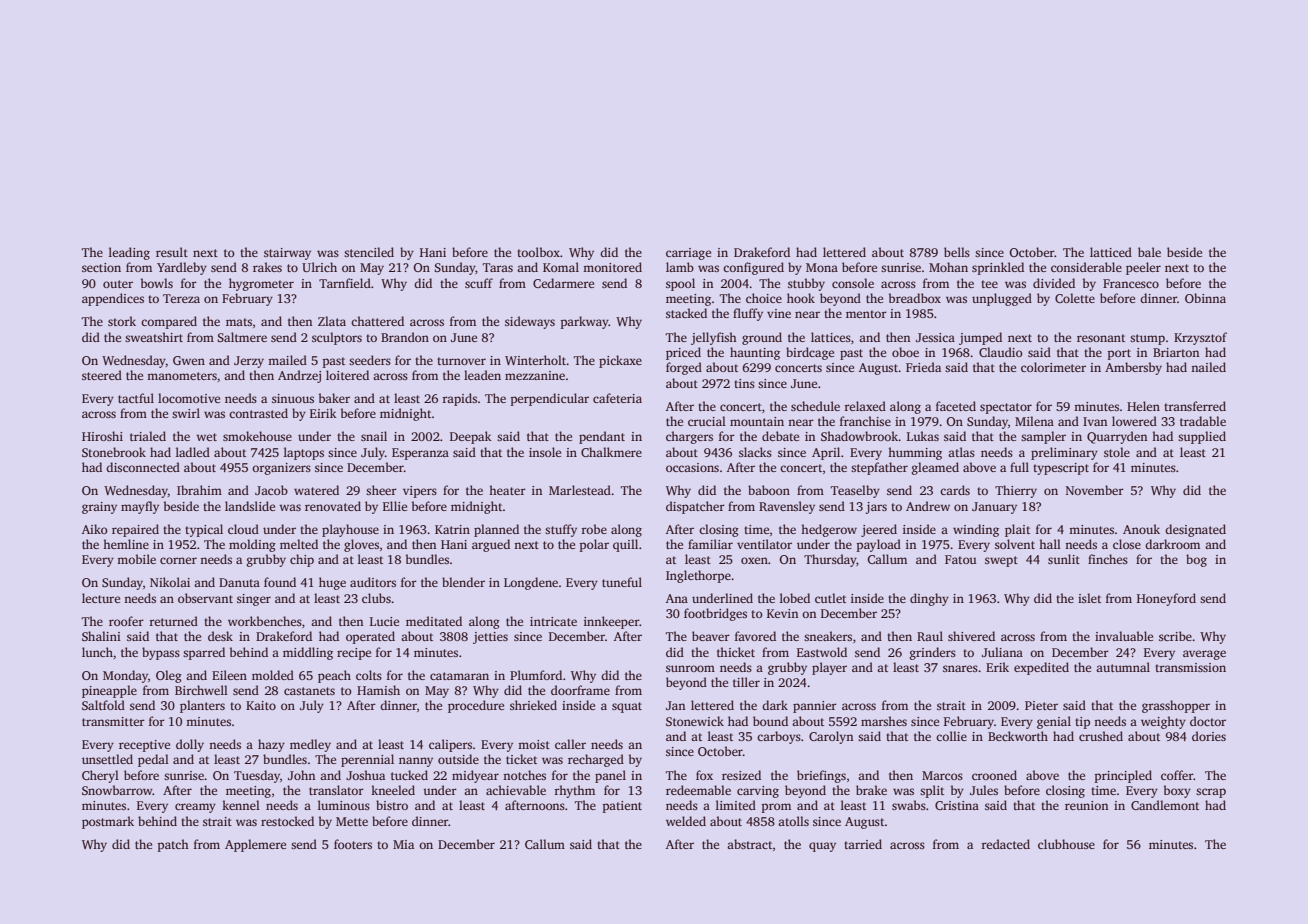 This screenshot has width=1308, height=924. What do you see at coordinates (1095, 490) in the screenshot?
I see `November` at bounding box center [1095, 490].
